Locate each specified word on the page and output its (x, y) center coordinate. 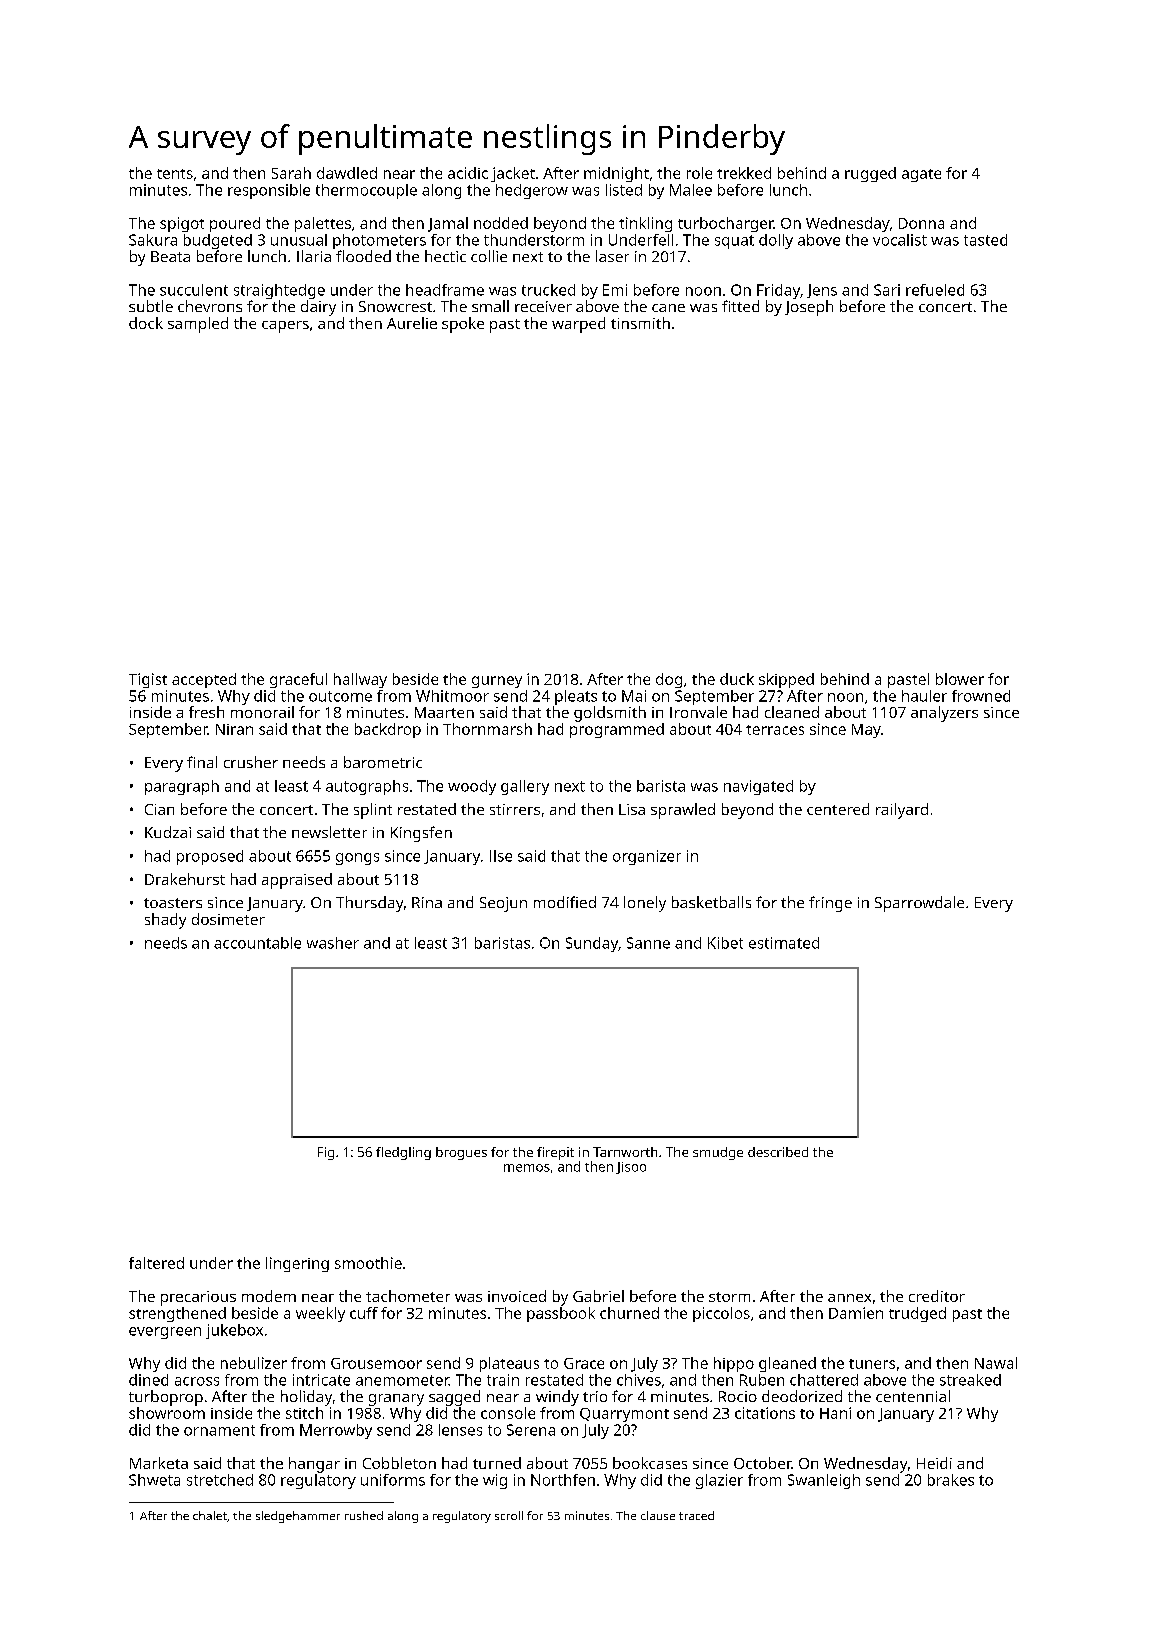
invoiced (517, 1296)
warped (578, 325)
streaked (970, 1380)
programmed (617, 730)
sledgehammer (298, 1517)
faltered (156, 1263)
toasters (173, 903)
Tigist (148, 680)
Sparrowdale (919, 904)
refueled (935, 290)
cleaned (792, 712)
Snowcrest (395, 306)
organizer (647, 857)
